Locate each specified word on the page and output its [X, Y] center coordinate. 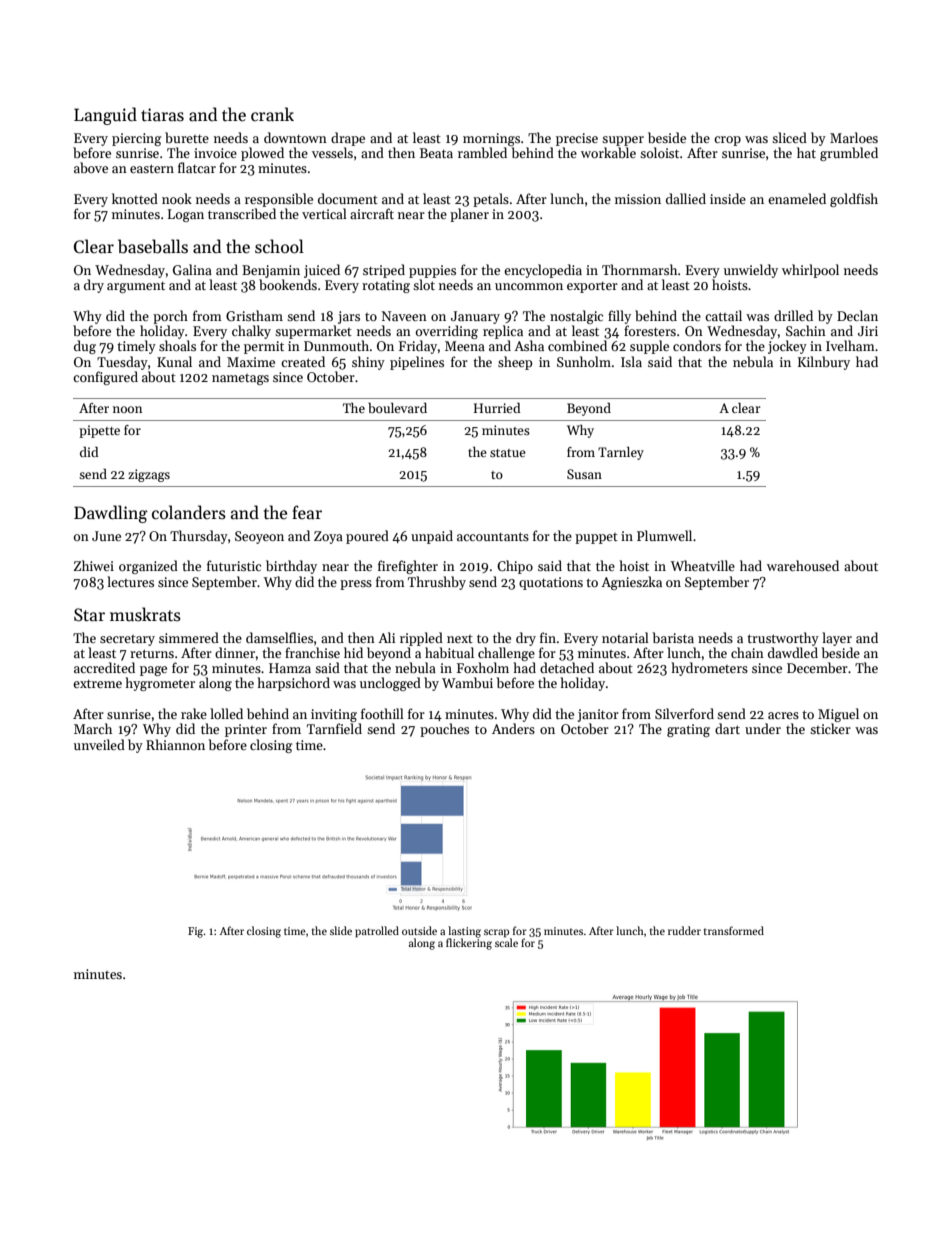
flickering [469, 944]
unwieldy [751, 271]
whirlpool [810, 271]
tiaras [162, 115]
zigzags [149, 475]
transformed [734, 930]
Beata [436, 153]
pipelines [417, 363]
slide [341, 930]
